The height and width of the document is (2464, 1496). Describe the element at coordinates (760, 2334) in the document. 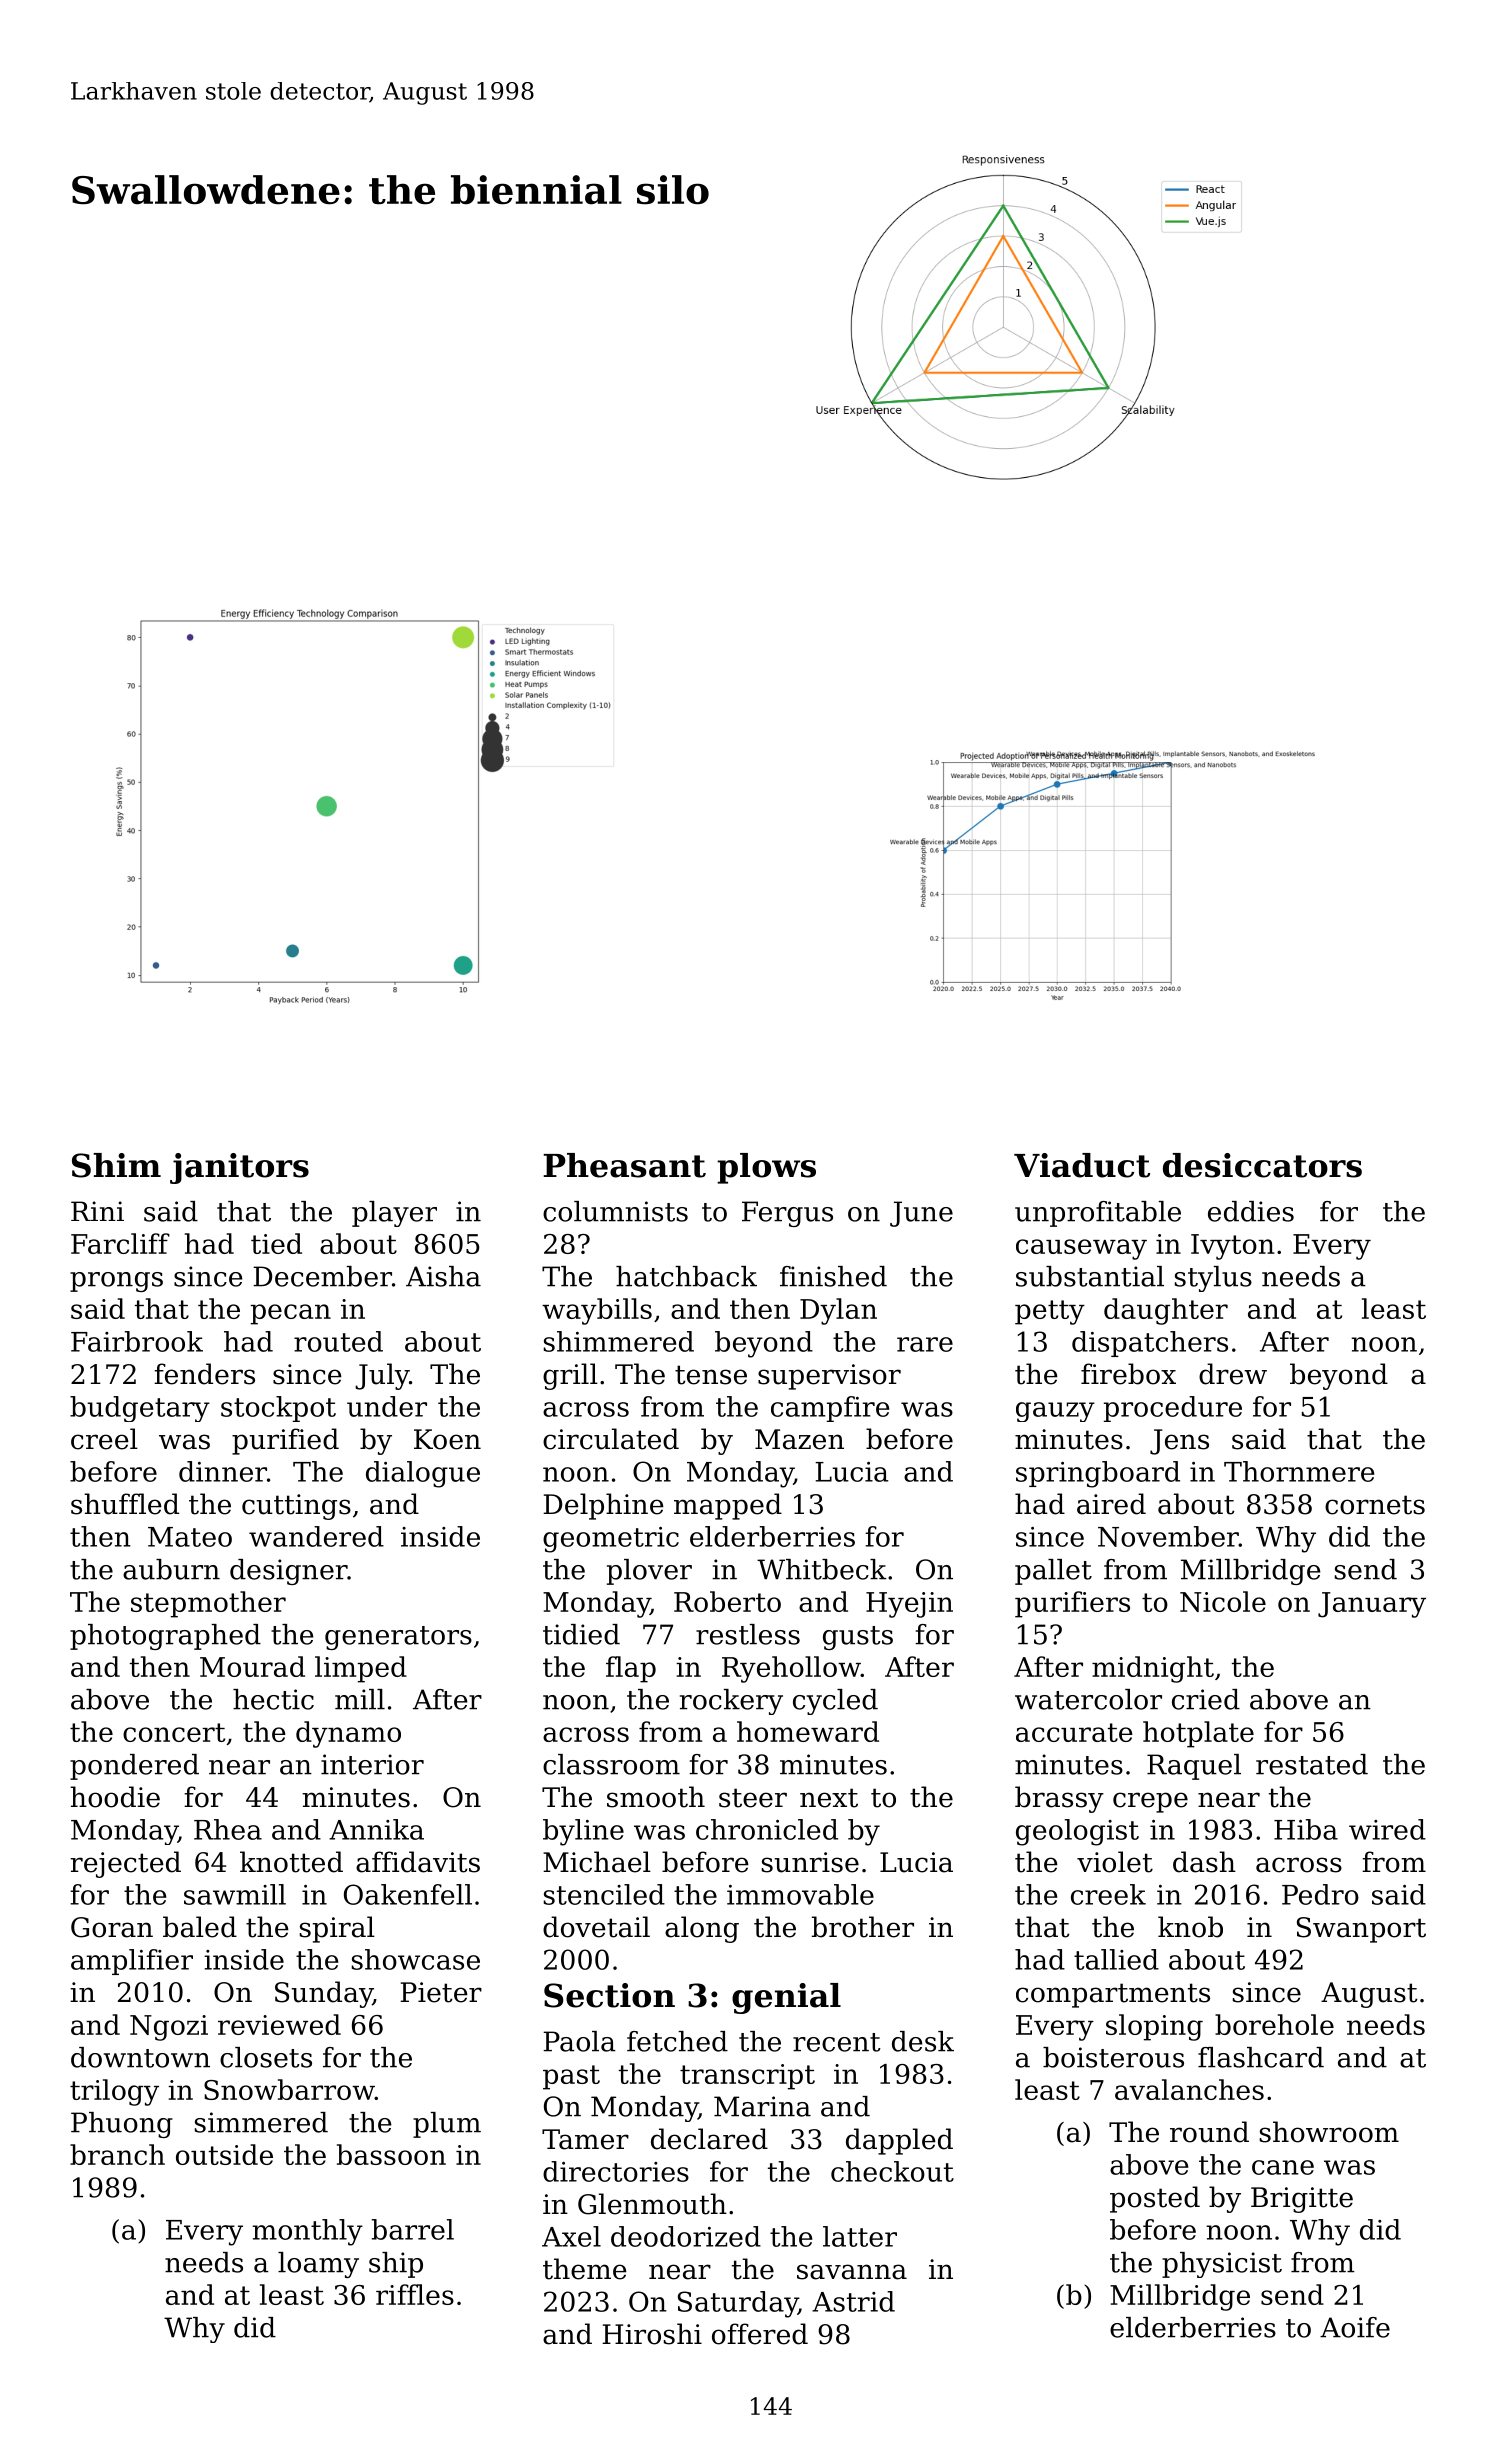

I see `offered` at that location.
